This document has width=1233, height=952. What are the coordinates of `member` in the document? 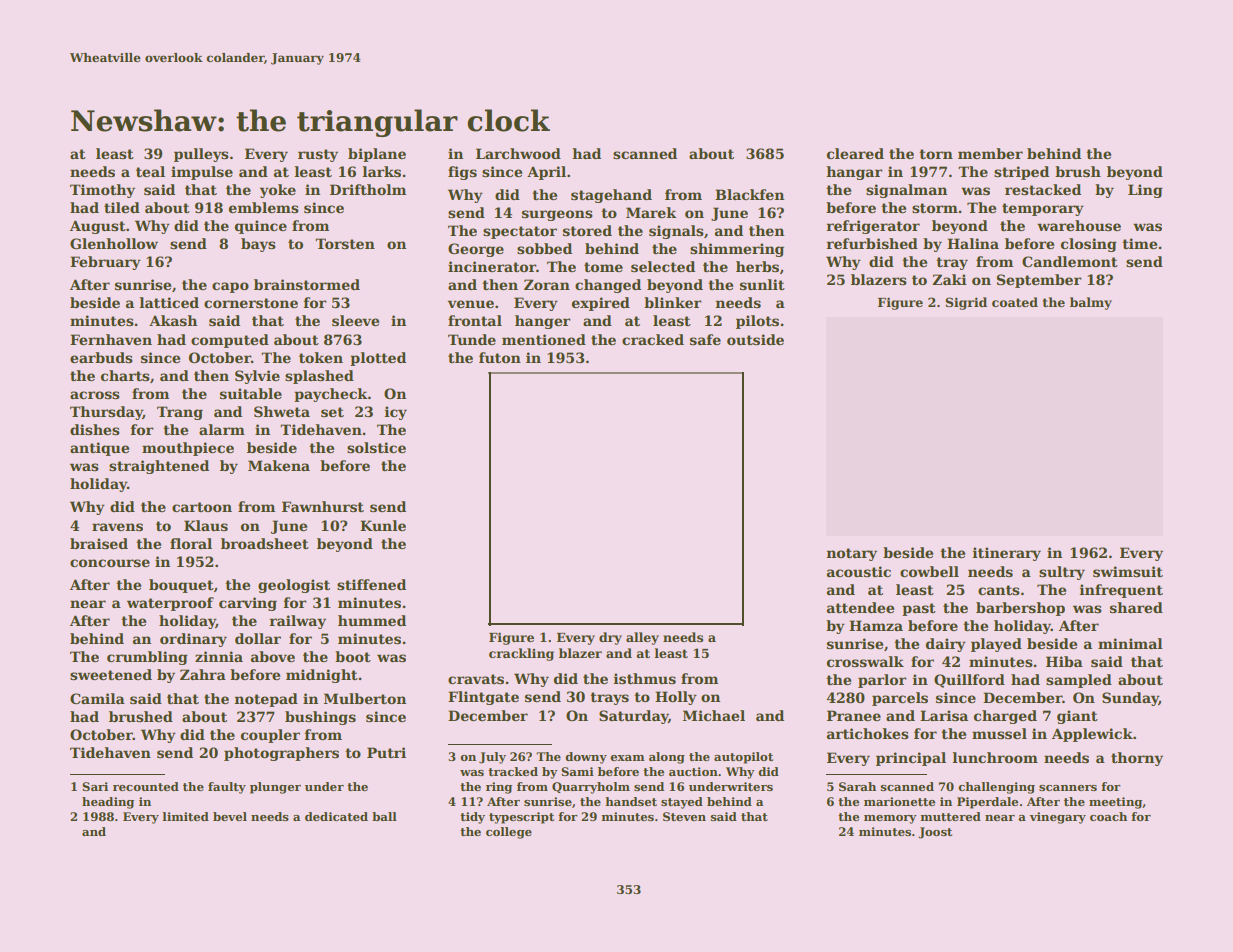 It's located at (990, 153).
